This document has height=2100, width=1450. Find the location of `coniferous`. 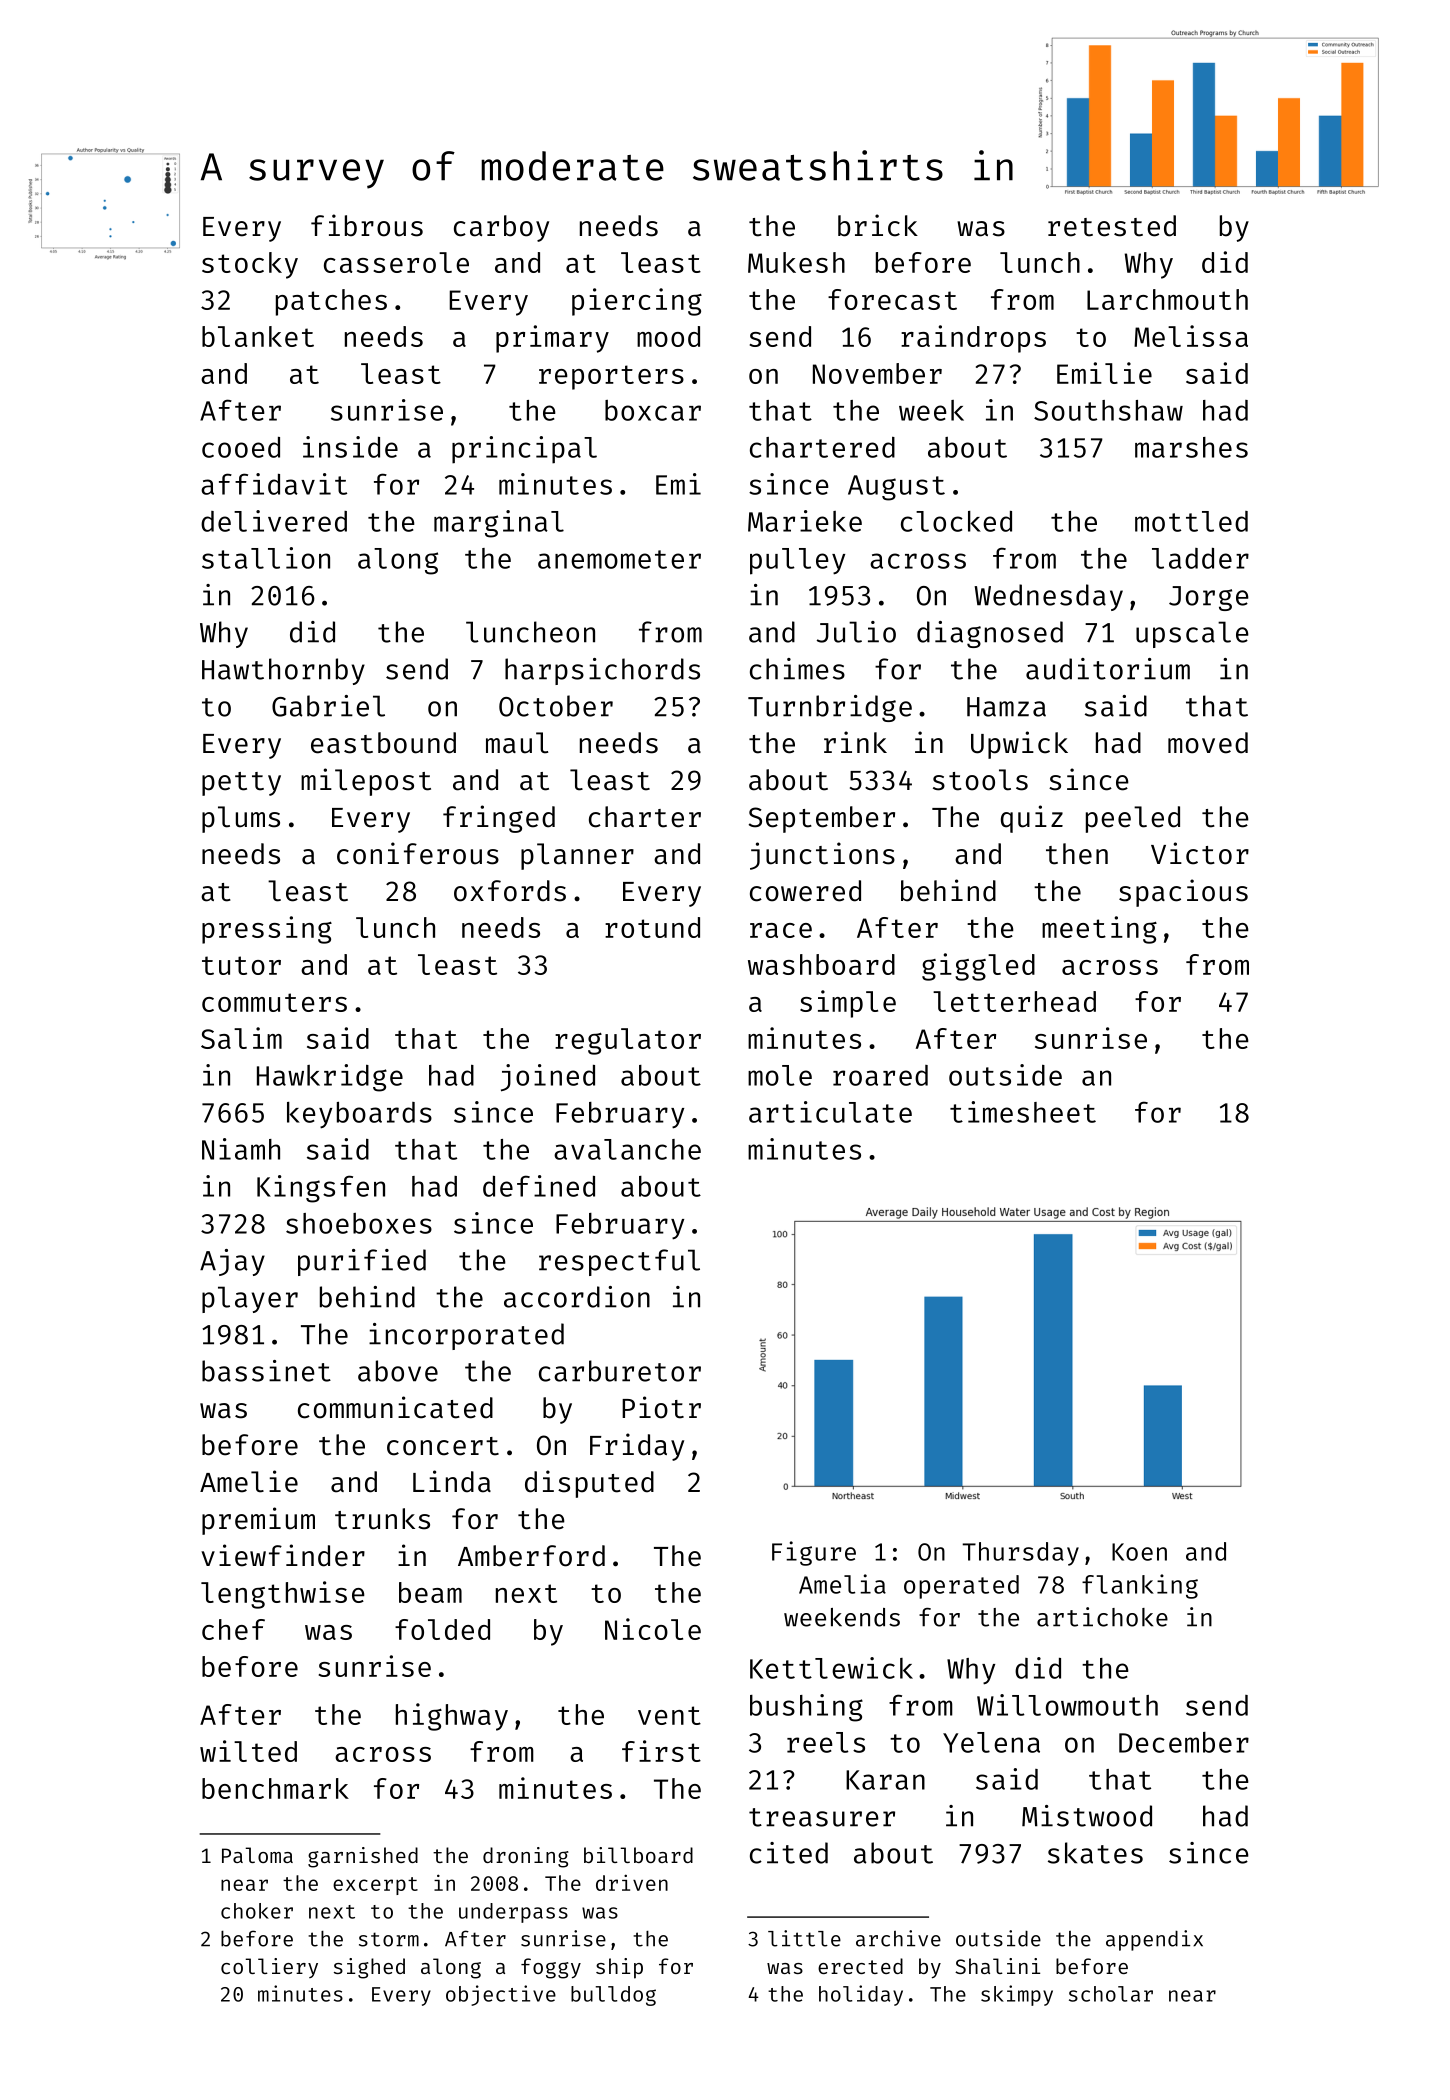

coniferous is located at coordinates (418, 853).
